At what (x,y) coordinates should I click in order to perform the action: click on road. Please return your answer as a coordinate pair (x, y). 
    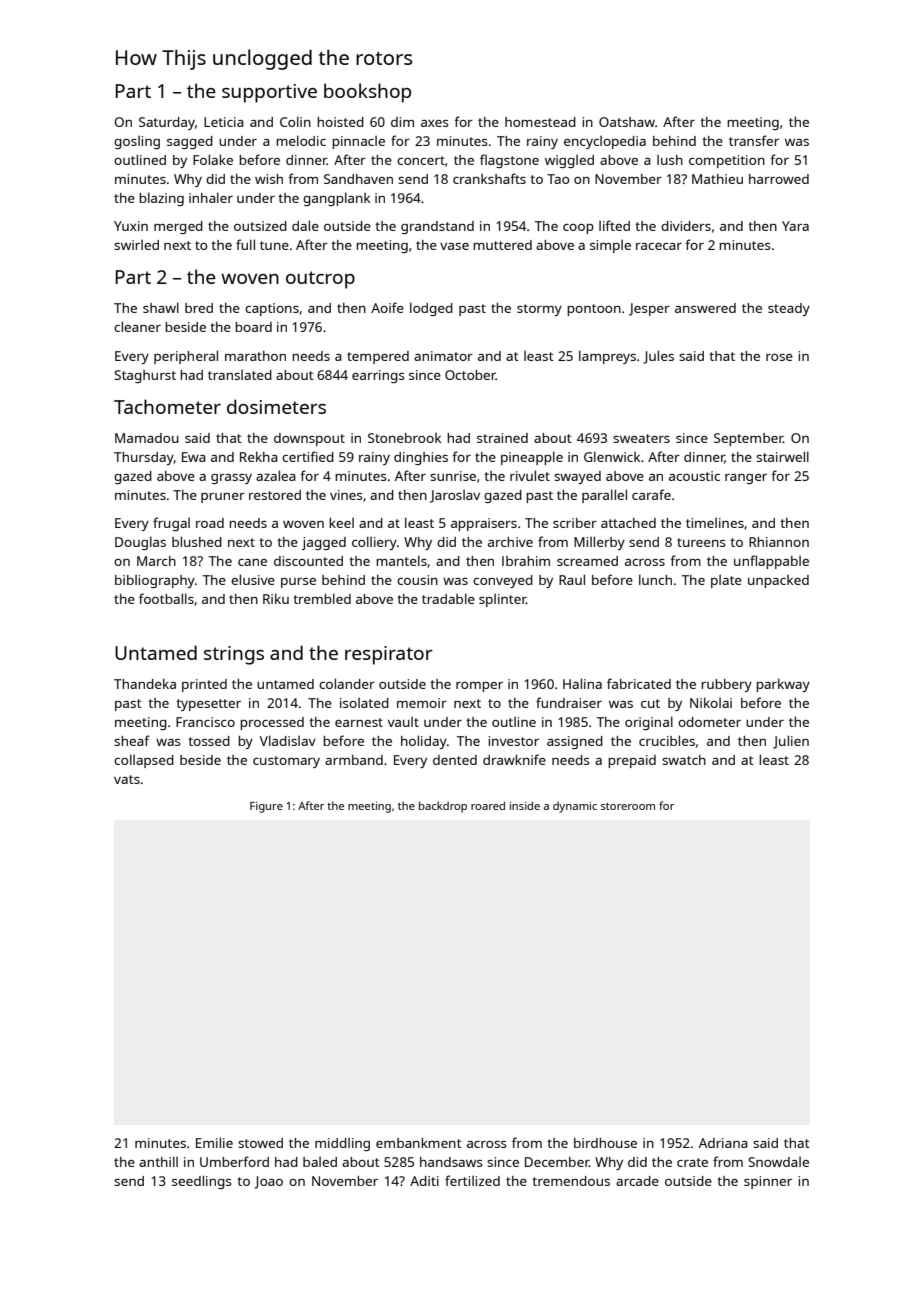
    Looking at the image, I should click on (210, 523).
